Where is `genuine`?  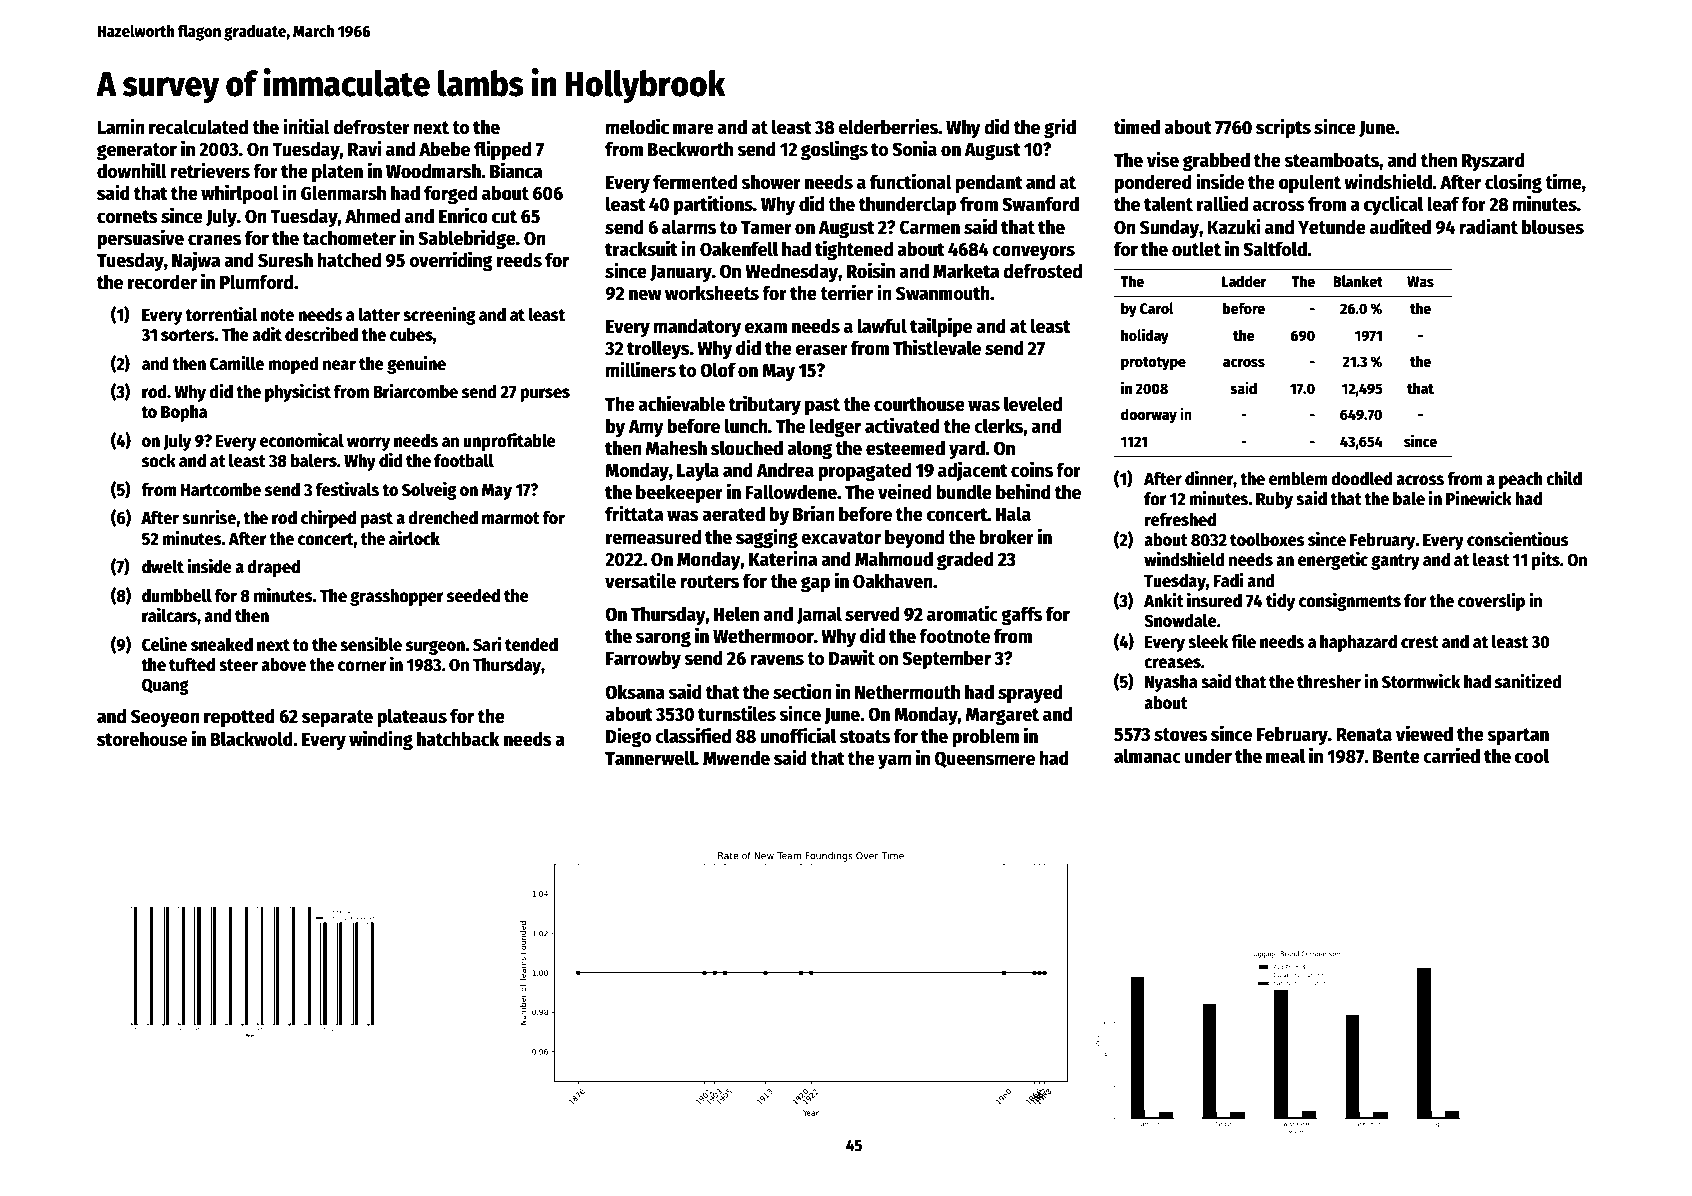
genuine is located at coordinates (416, 365).
